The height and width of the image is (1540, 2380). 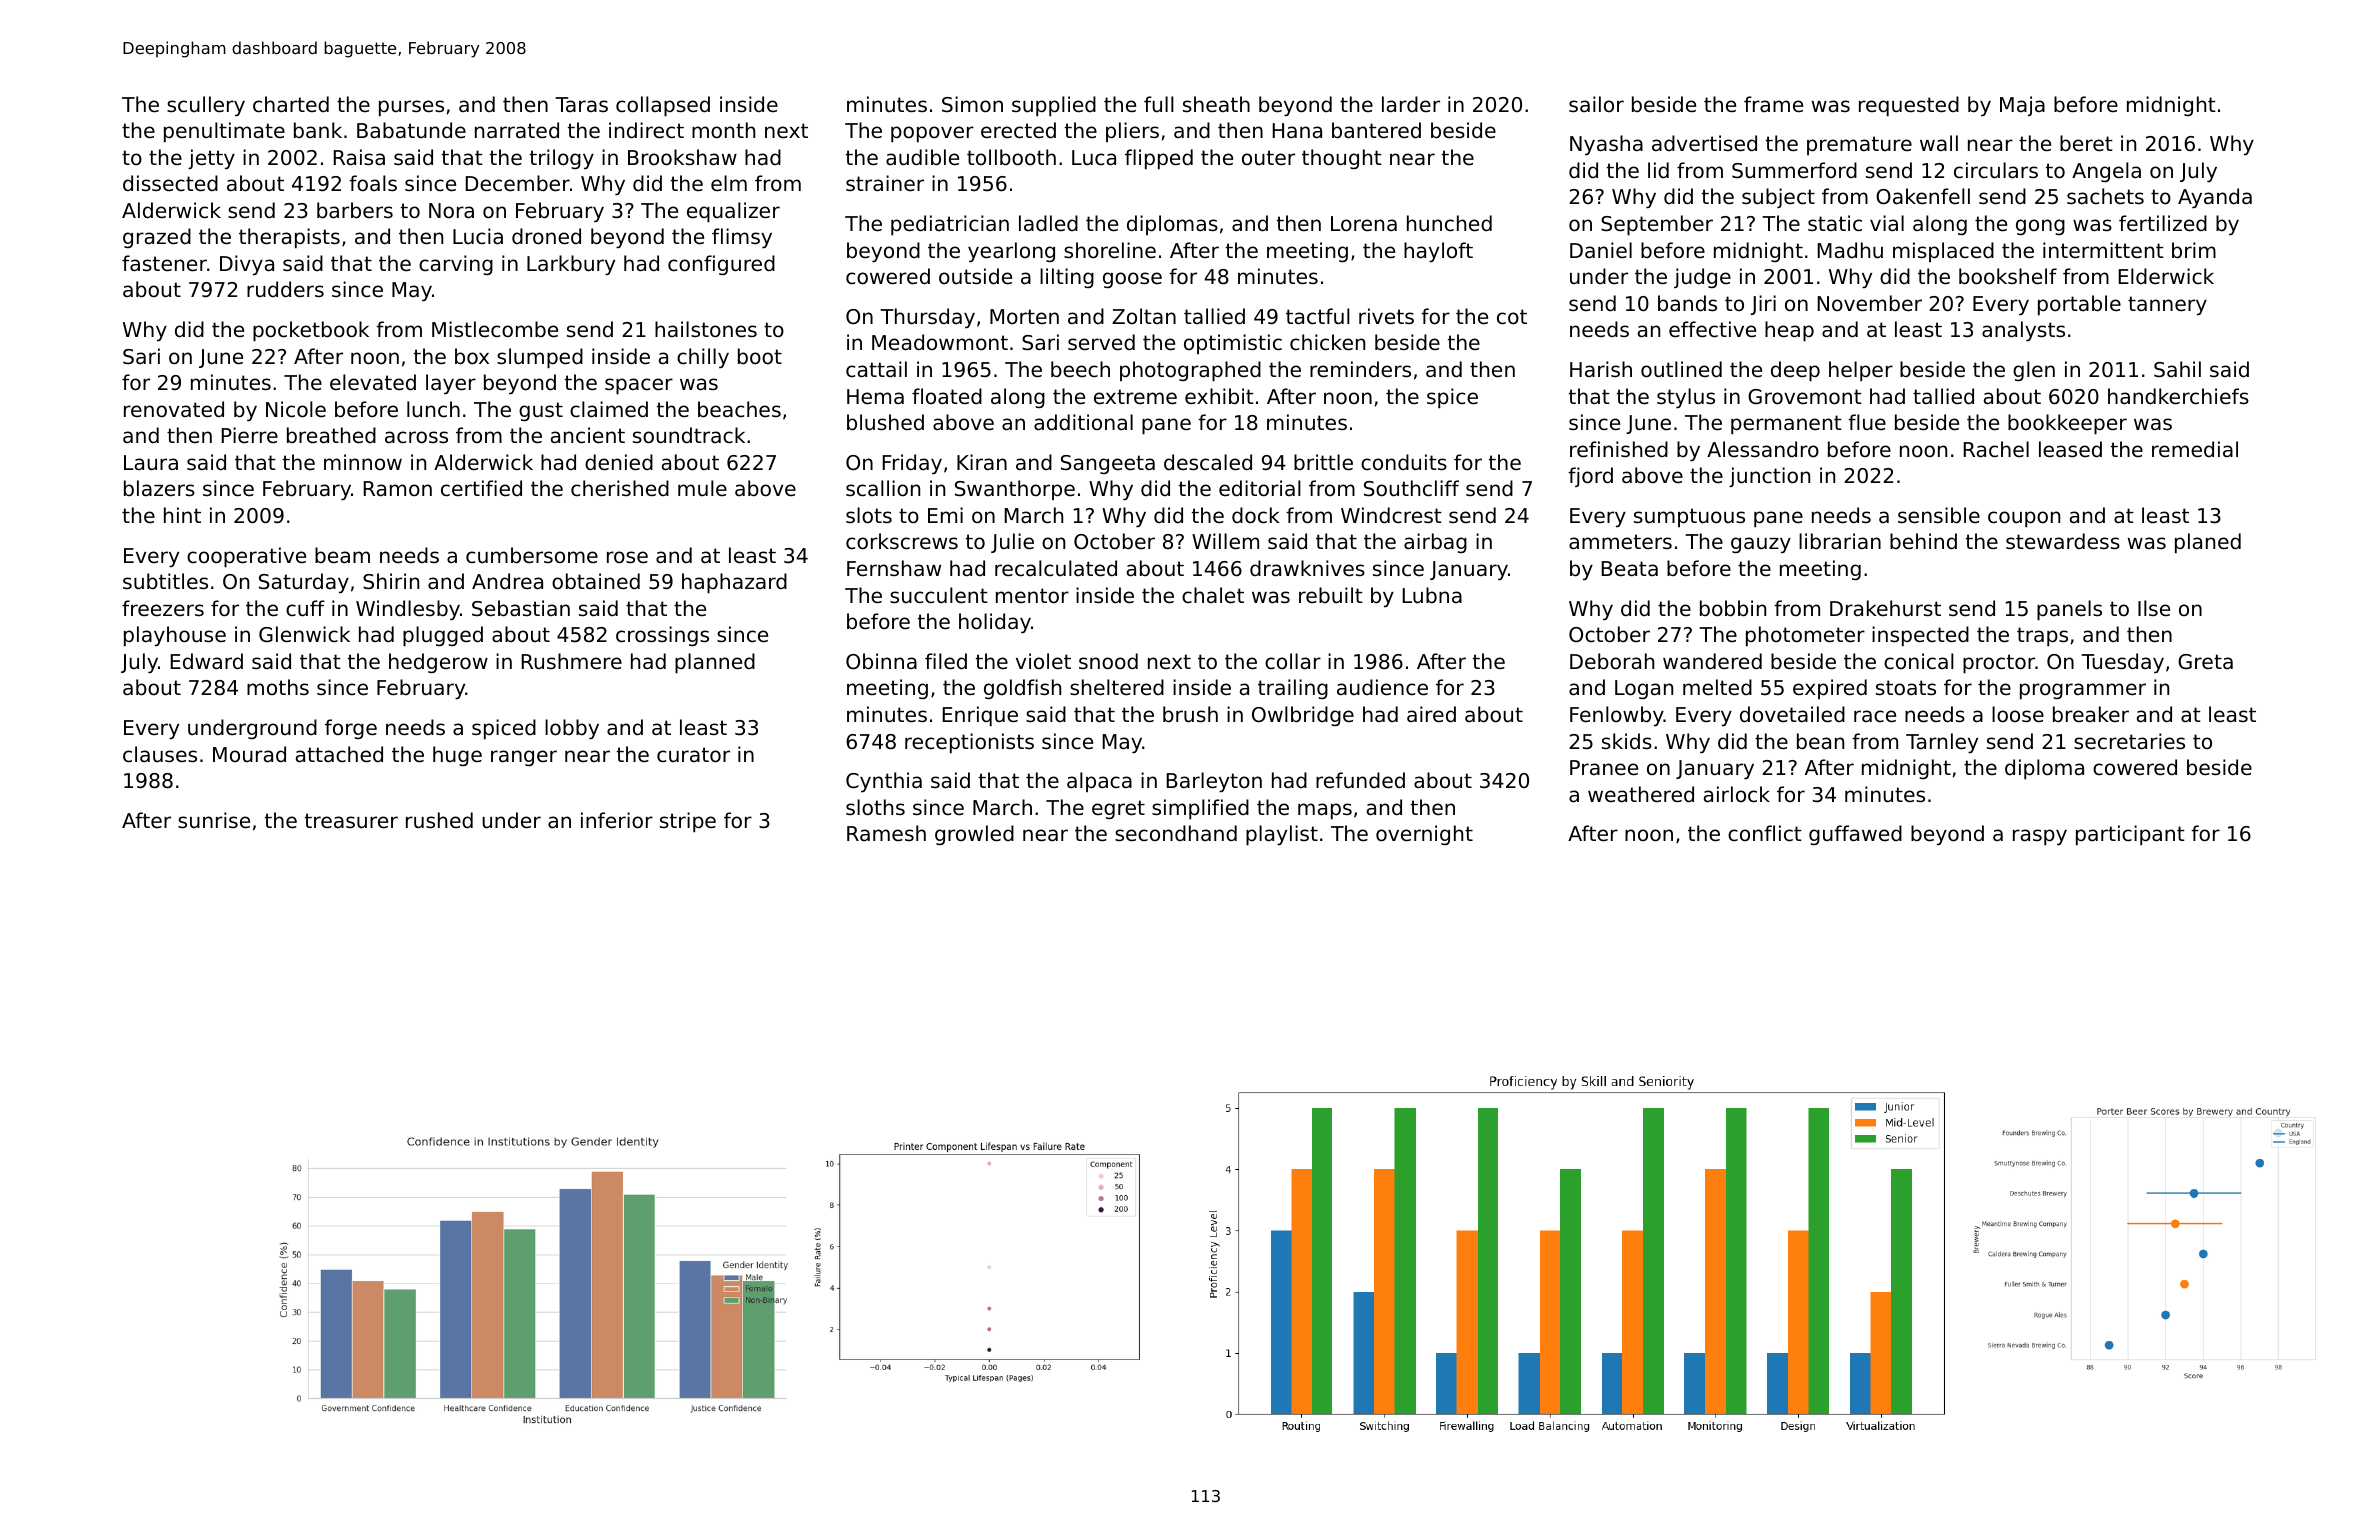 I want to click on static, so click(x=1835, y=223).
